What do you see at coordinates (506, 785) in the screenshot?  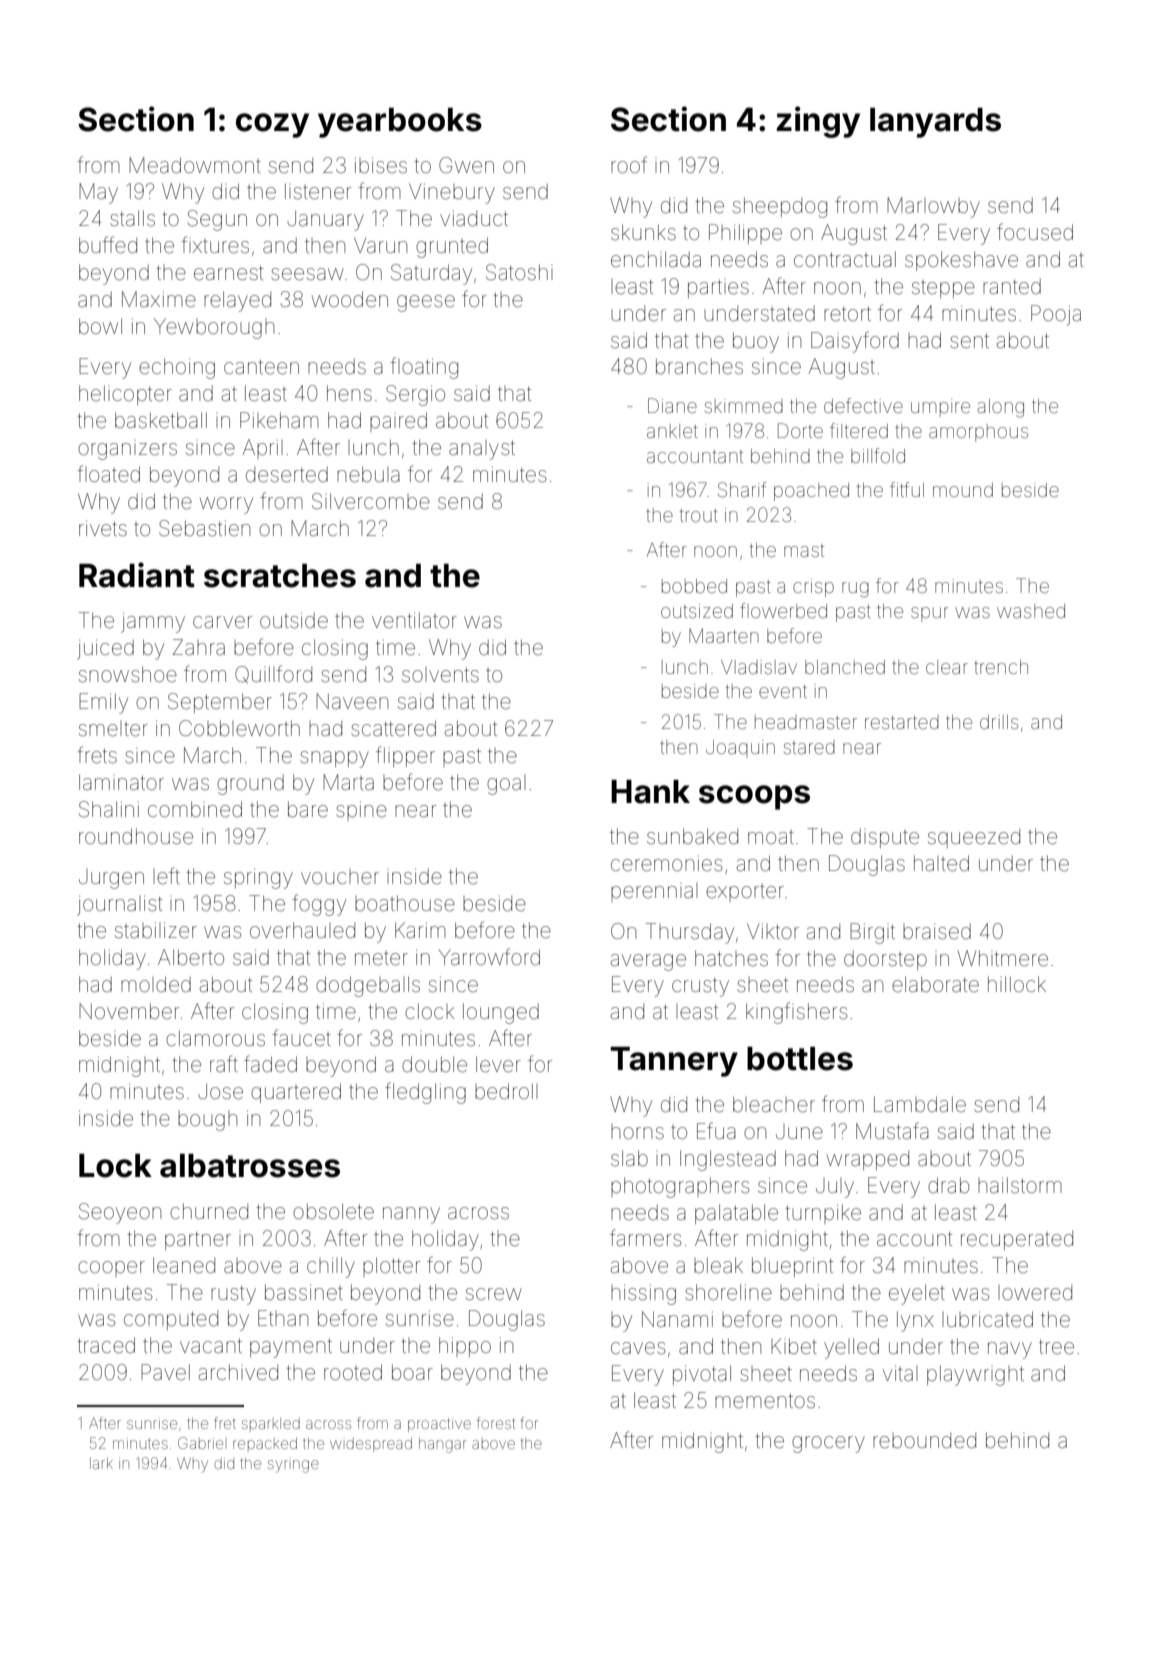 I see `goal` at bounding box center [506, 785].
